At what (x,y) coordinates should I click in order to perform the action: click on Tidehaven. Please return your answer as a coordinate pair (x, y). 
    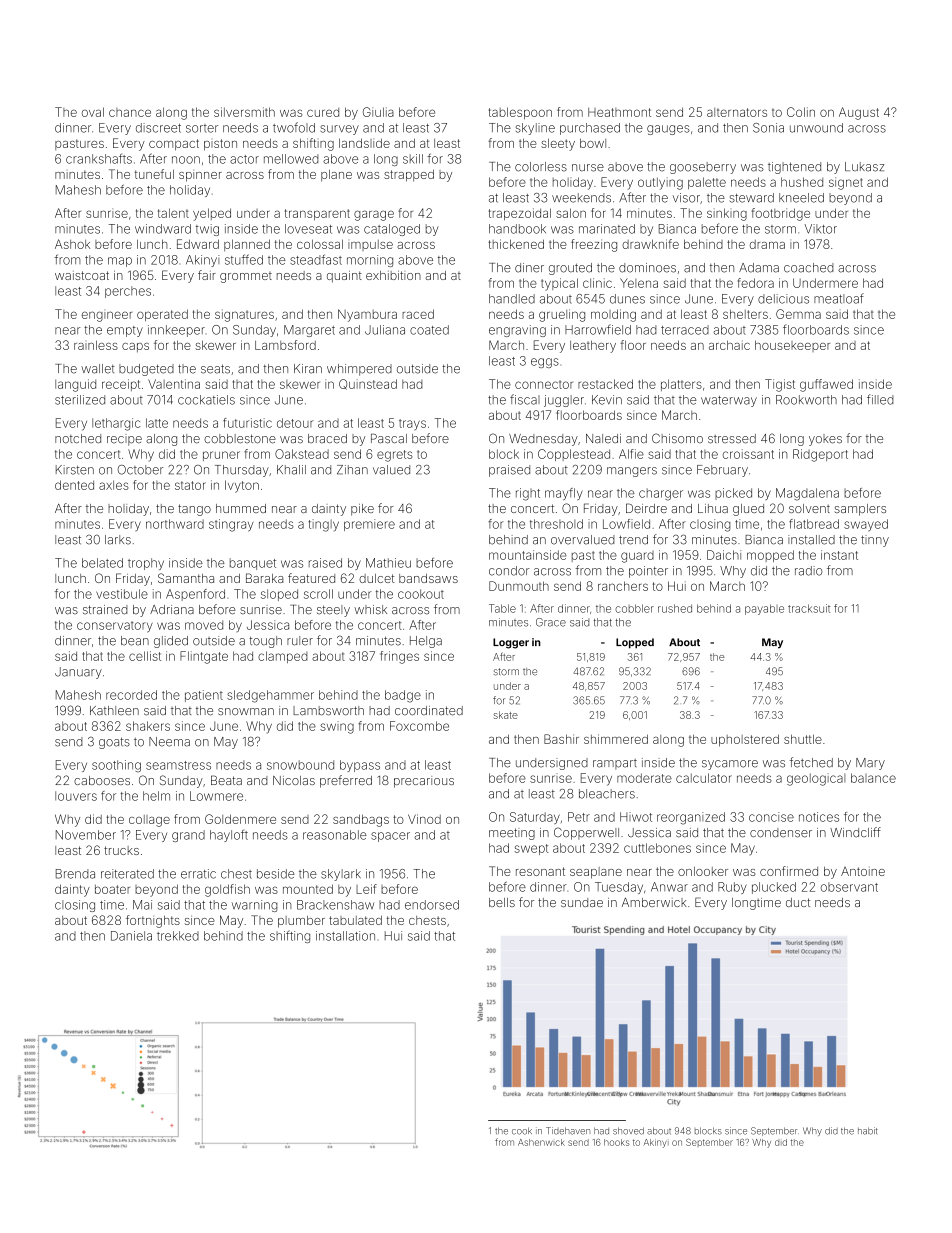
    Looking at the image, I should click on (568, 1131).
